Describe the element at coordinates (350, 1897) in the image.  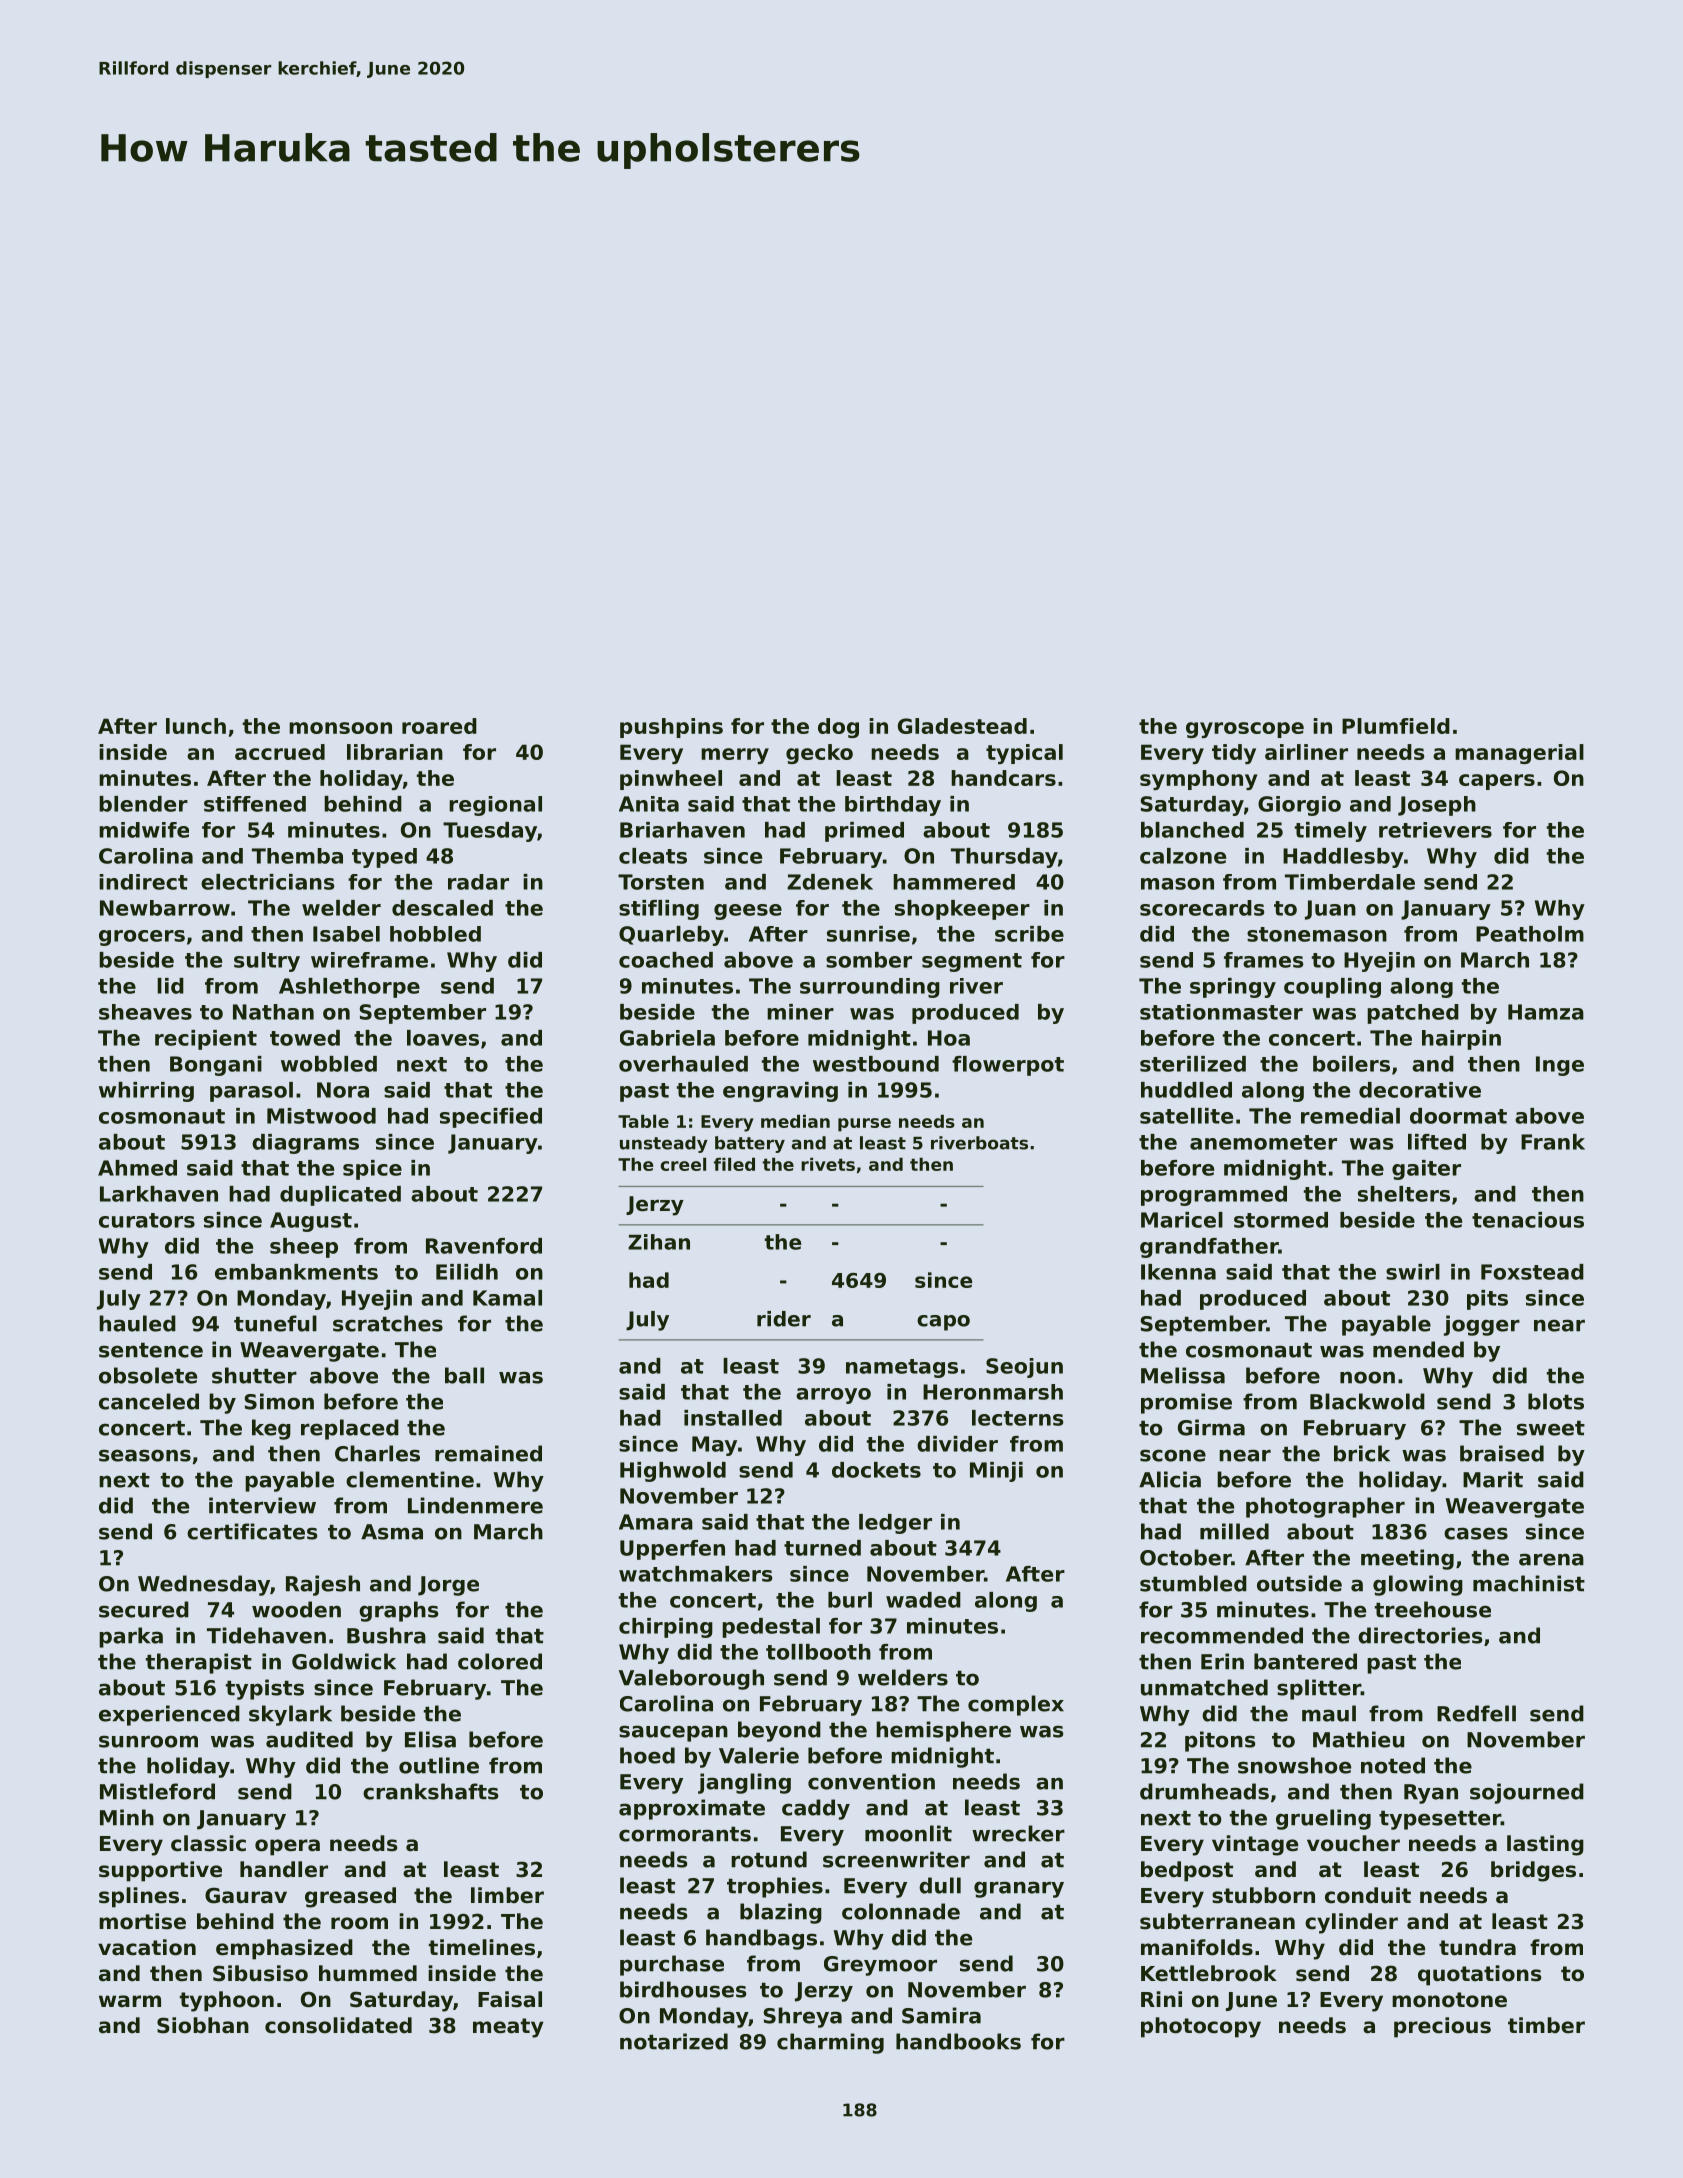
I see `greased` at that location.
